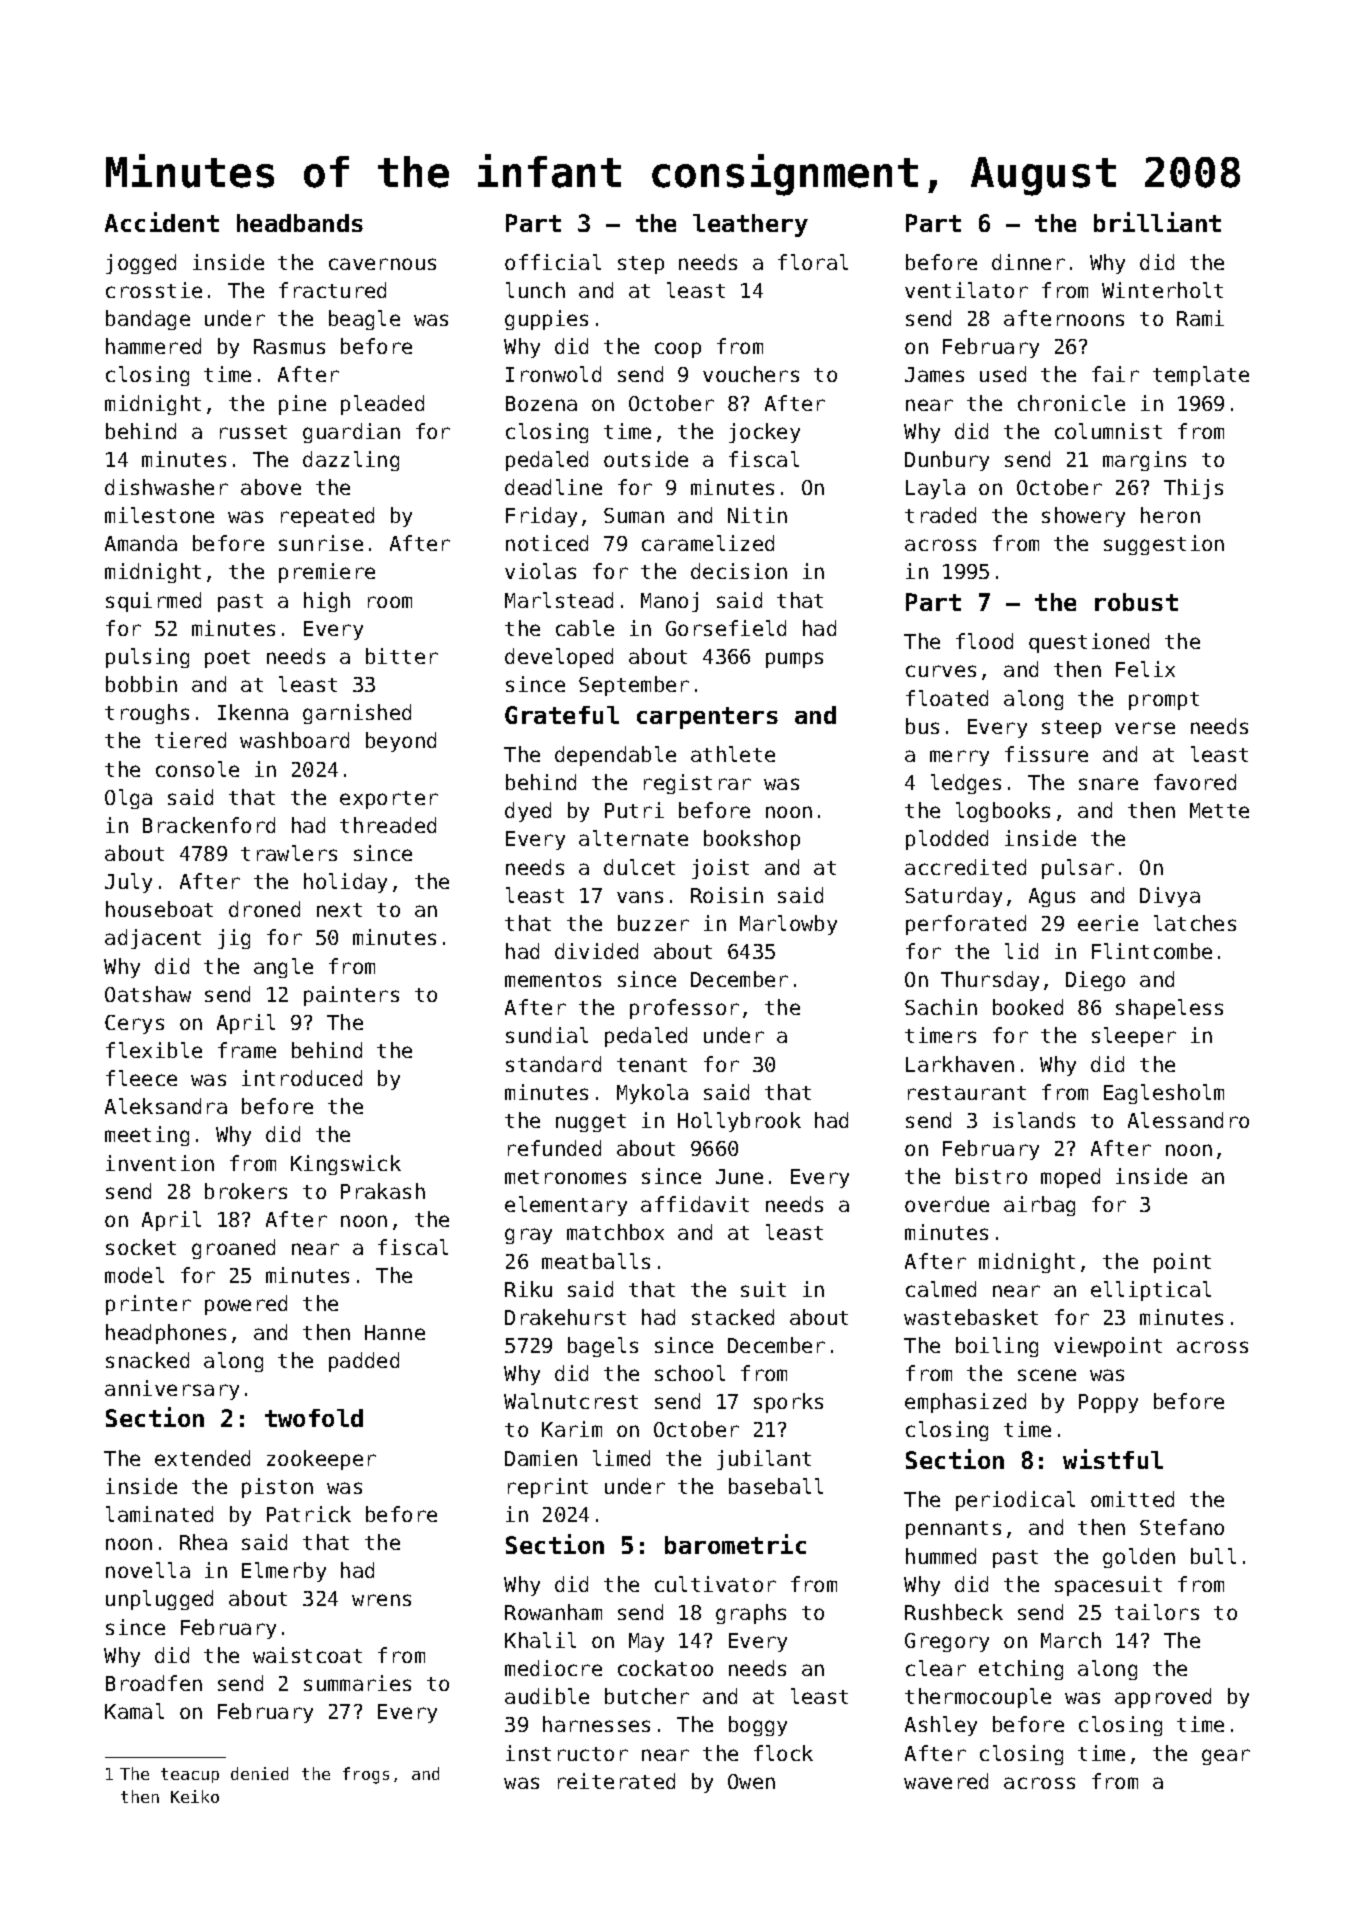  What do you see at coordinates (1071, 729) in the screenshot?
I see `steep` at bounding box center [1071, 729].
